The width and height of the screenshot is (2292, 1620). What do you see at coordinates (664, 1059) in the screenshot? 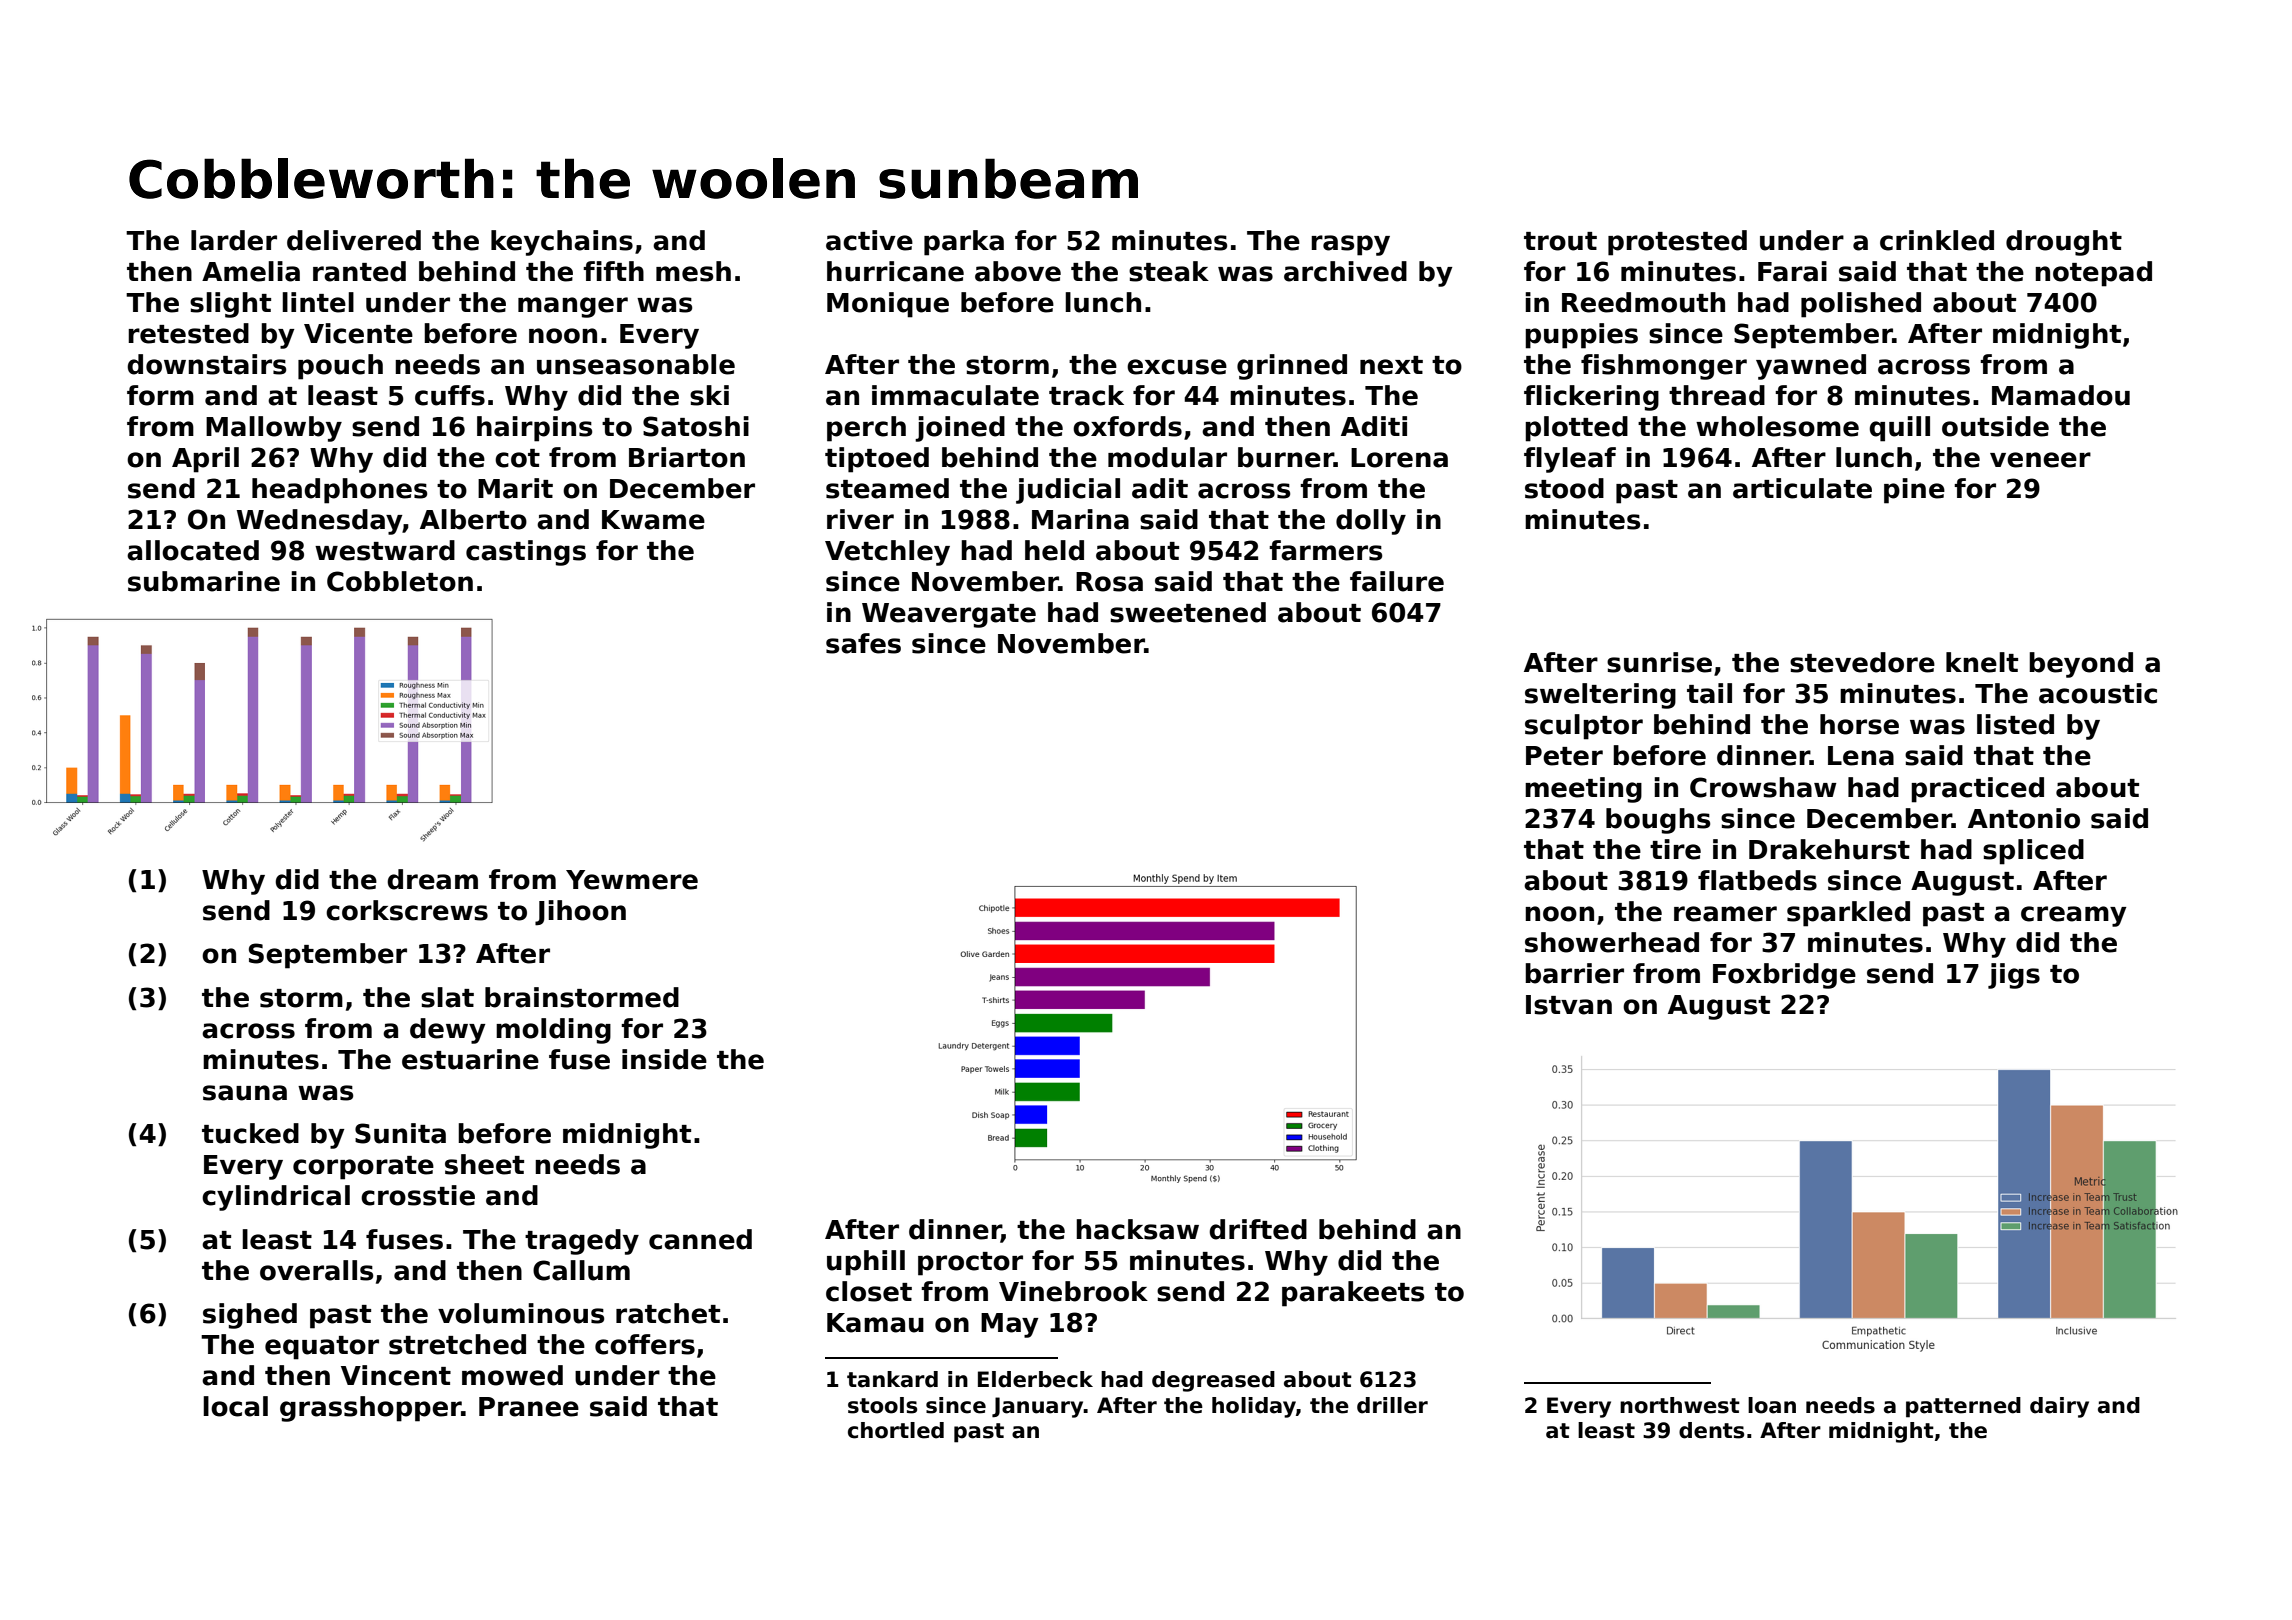
I see `inside` at bounding box center [664, 1059].
